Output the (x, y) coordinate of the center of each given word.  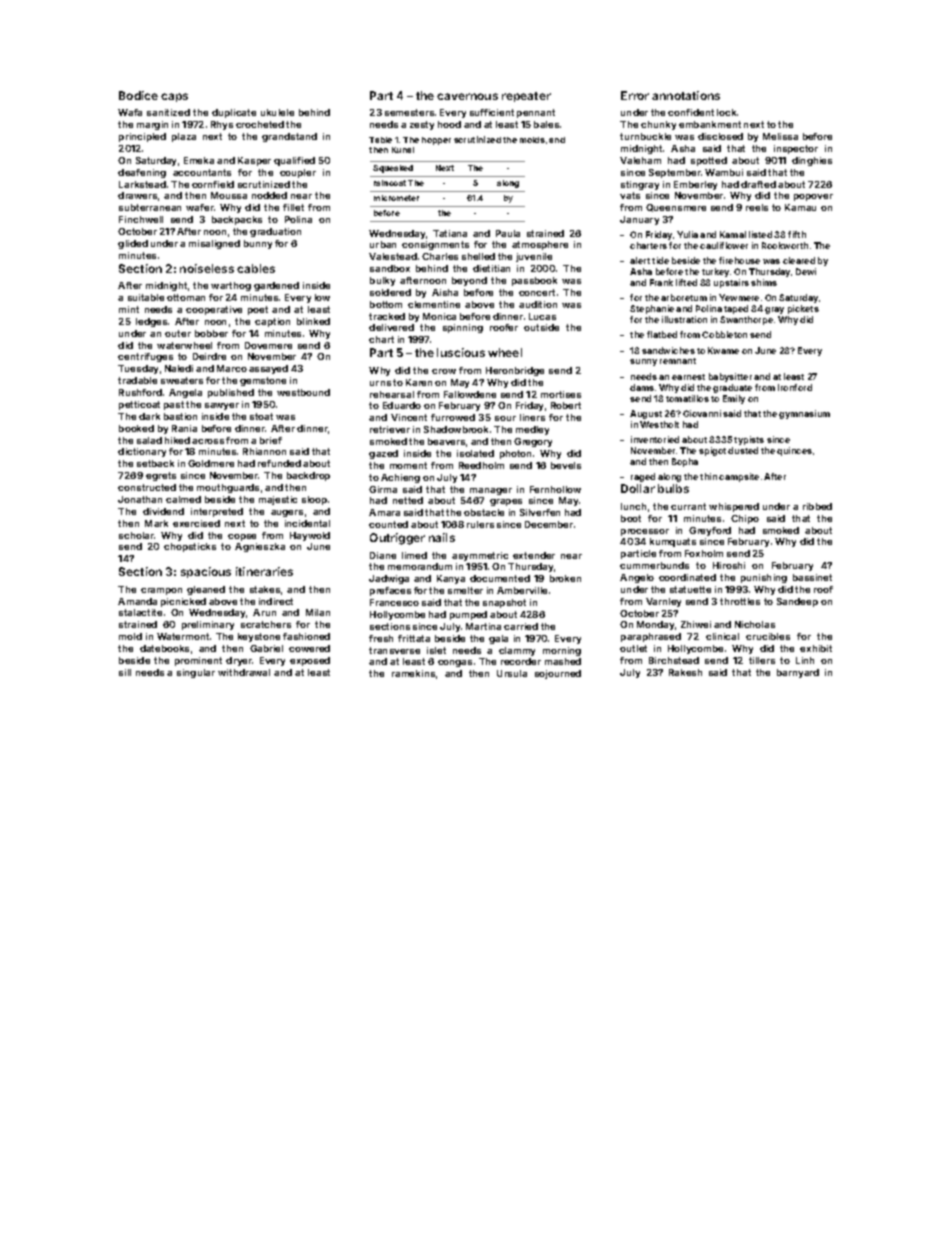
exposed (310, 661)
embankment (710, 124)
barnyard (798, 673)
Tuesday (138, 369)
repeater (526, 97)
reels (757, 207)
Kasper (254, 161)
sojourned (558, 674)
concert (537, 292)
